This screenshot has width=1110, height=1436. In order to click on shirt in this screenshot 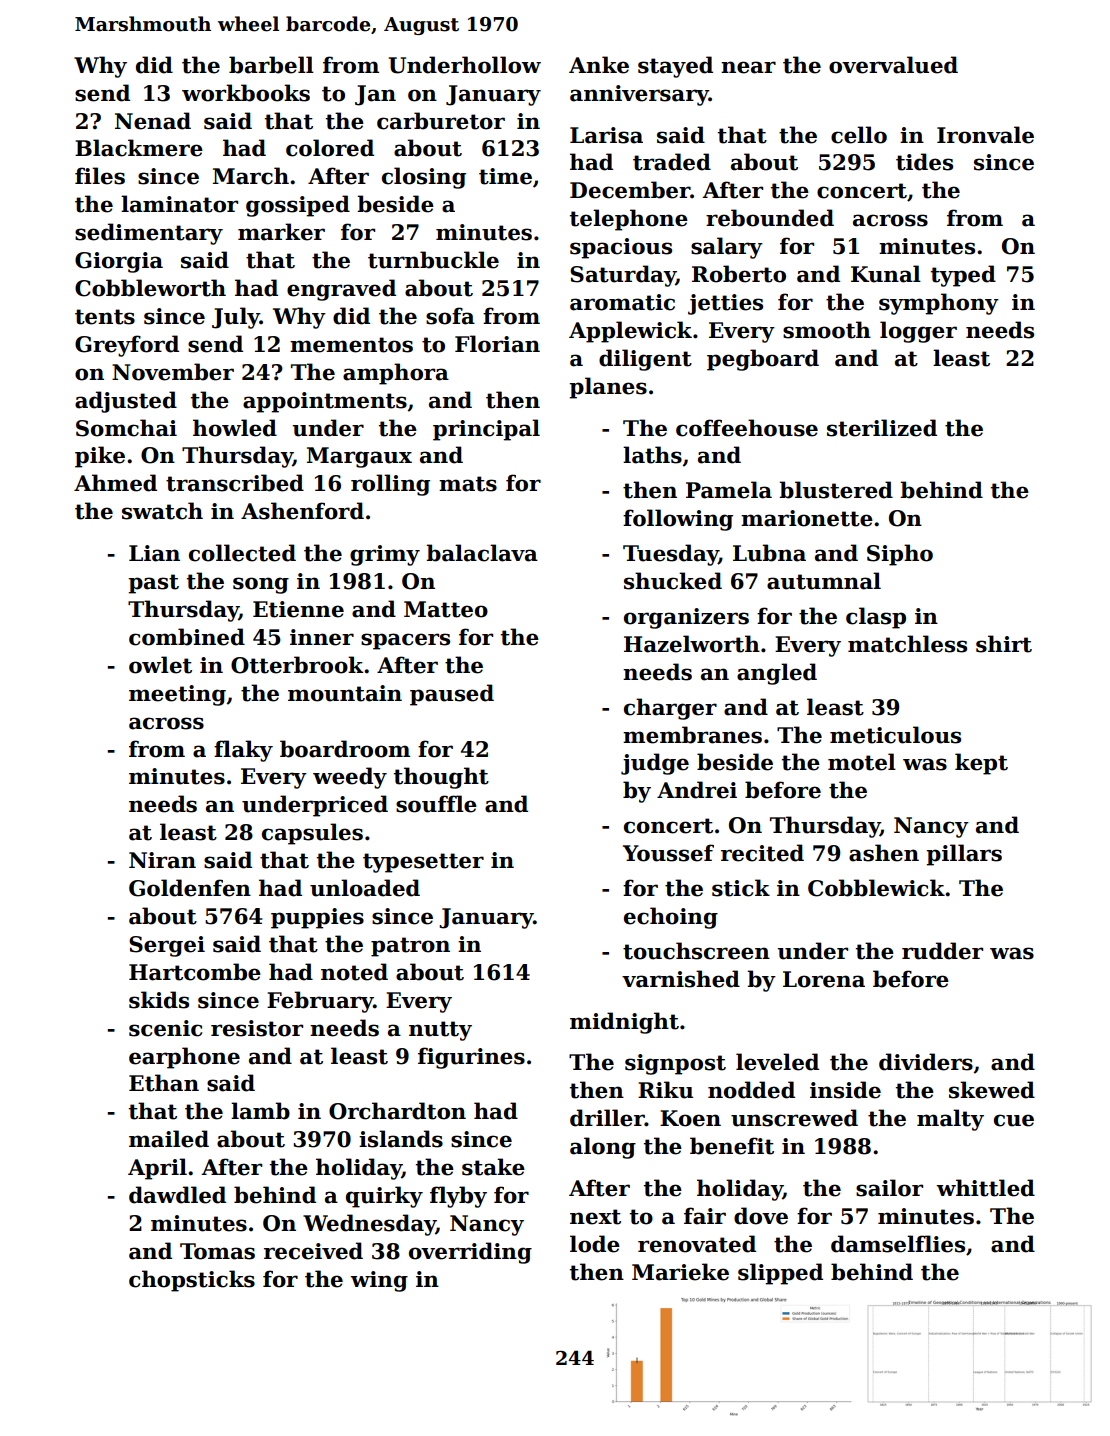, I will do `click(1004, 644)`.
